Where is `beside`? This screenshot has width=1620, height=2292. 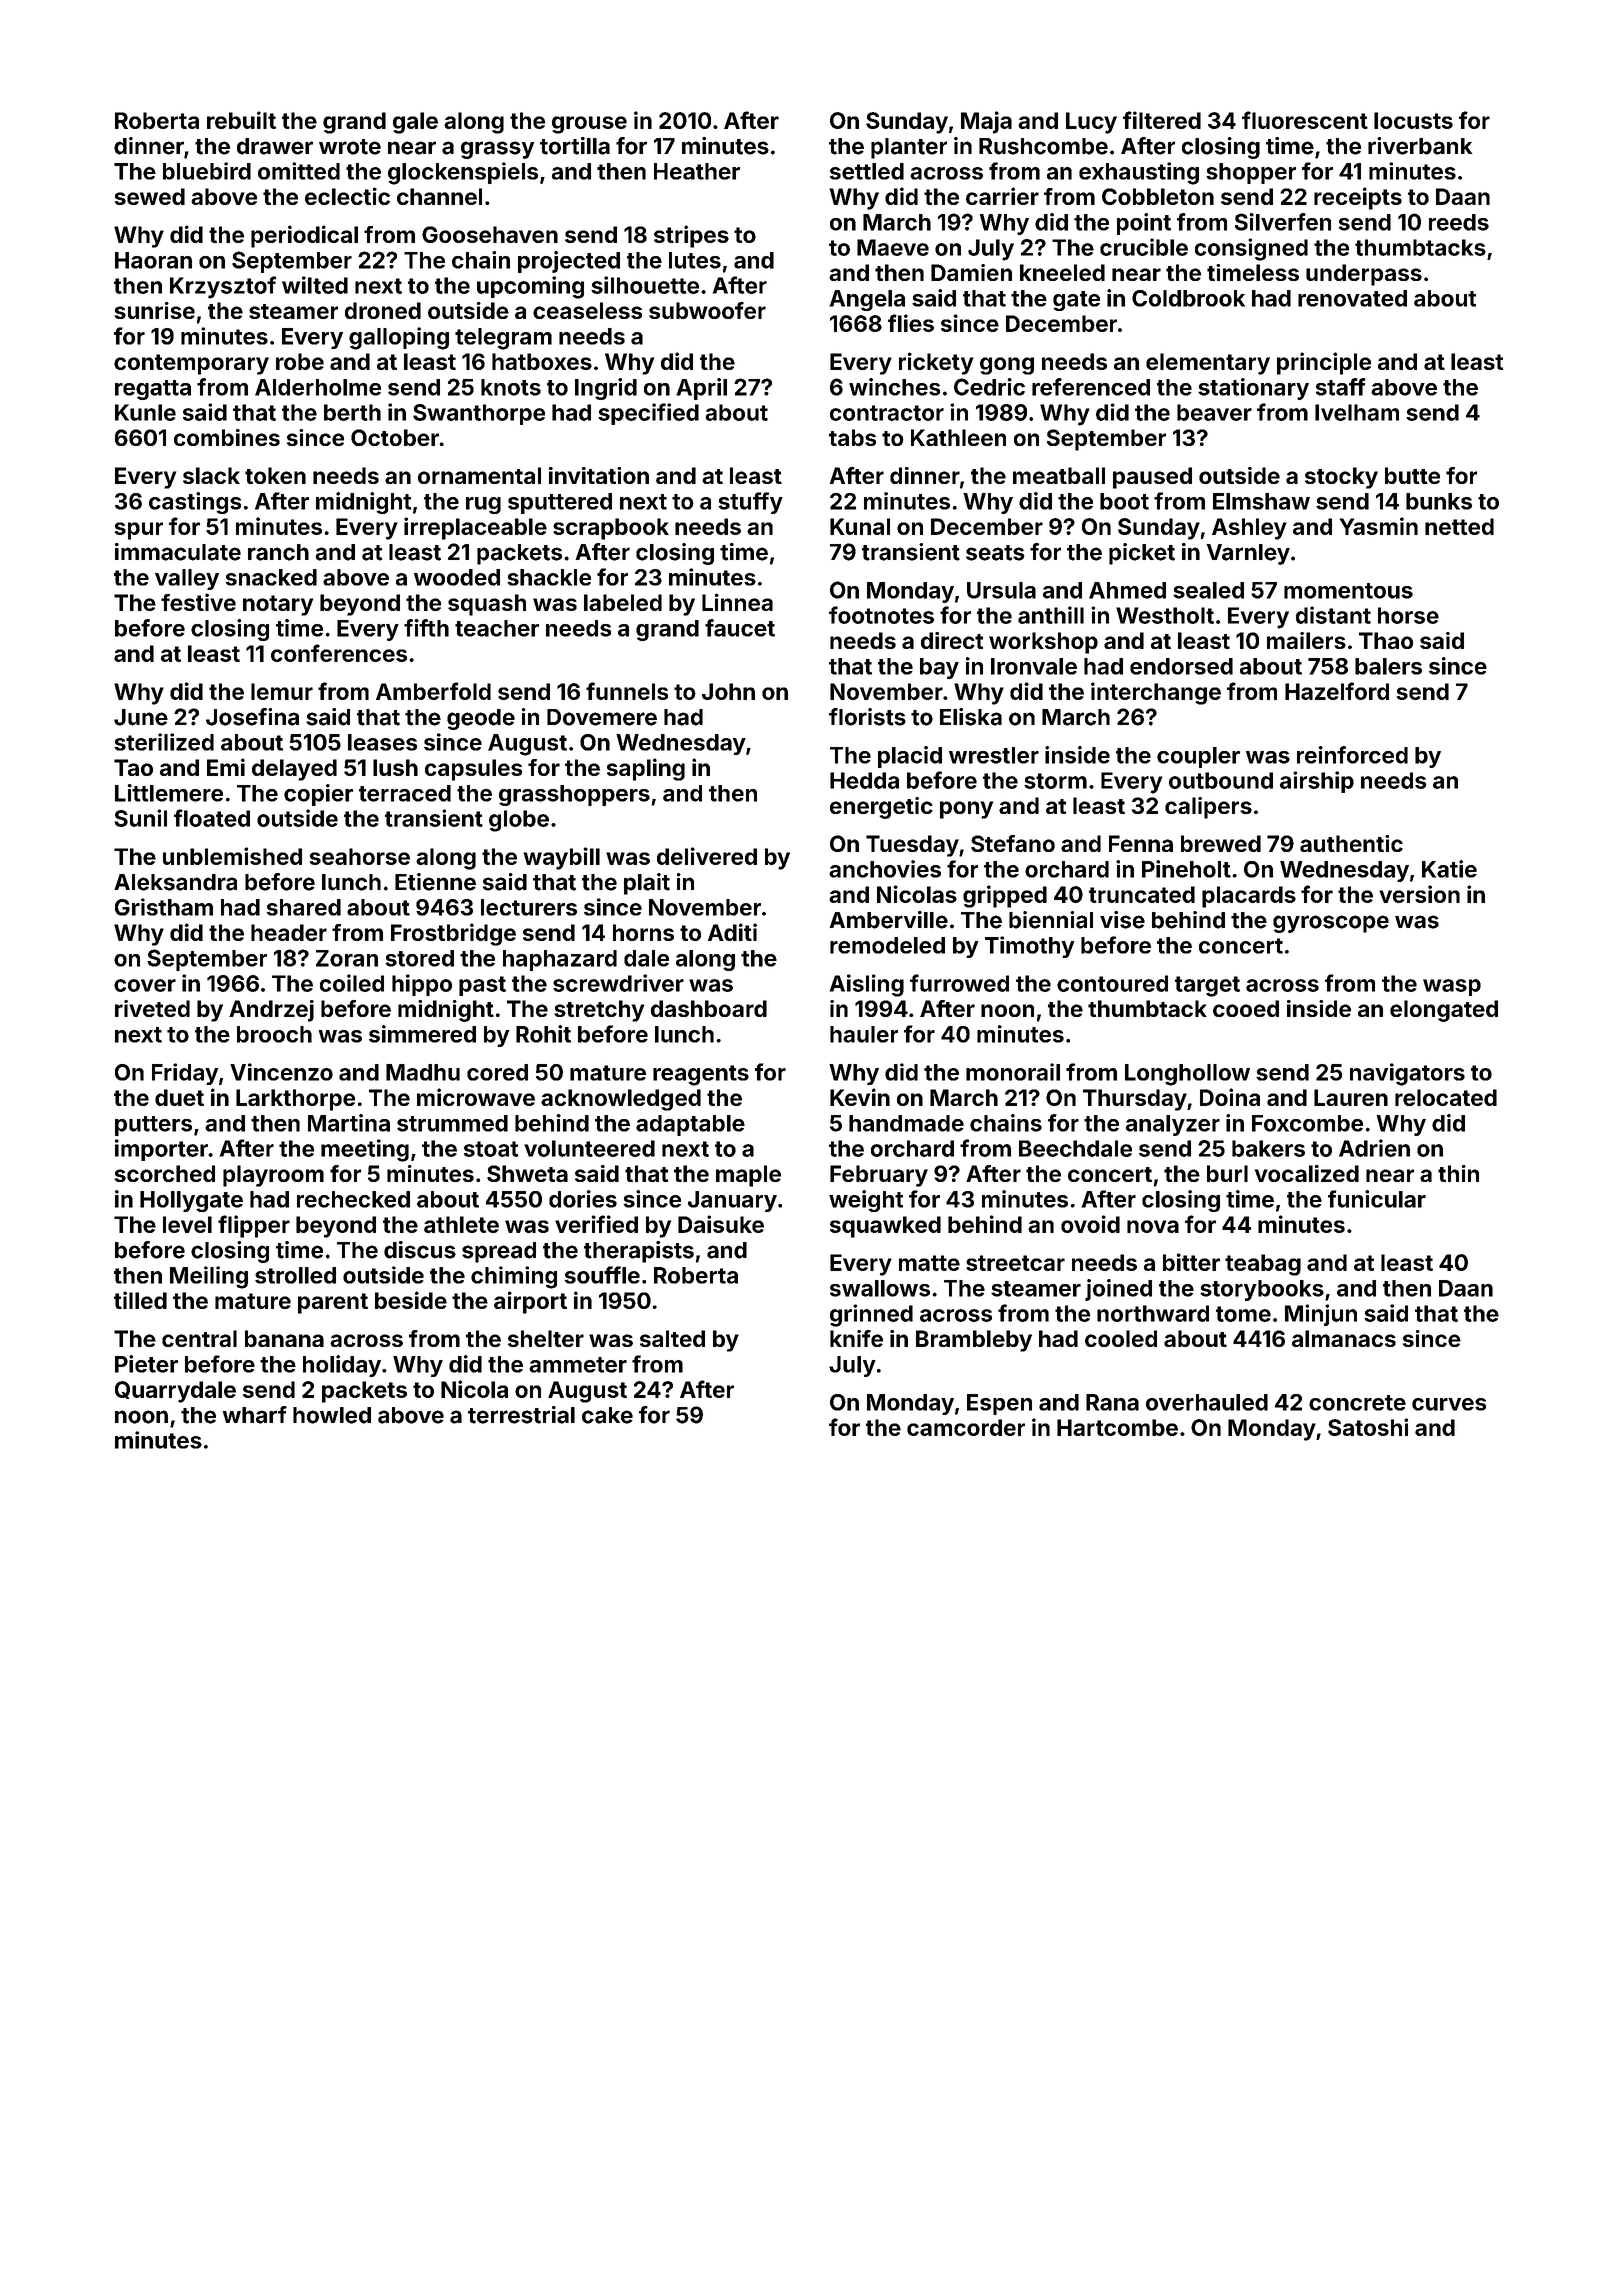
beside is located at coordinates (411, 1300).
